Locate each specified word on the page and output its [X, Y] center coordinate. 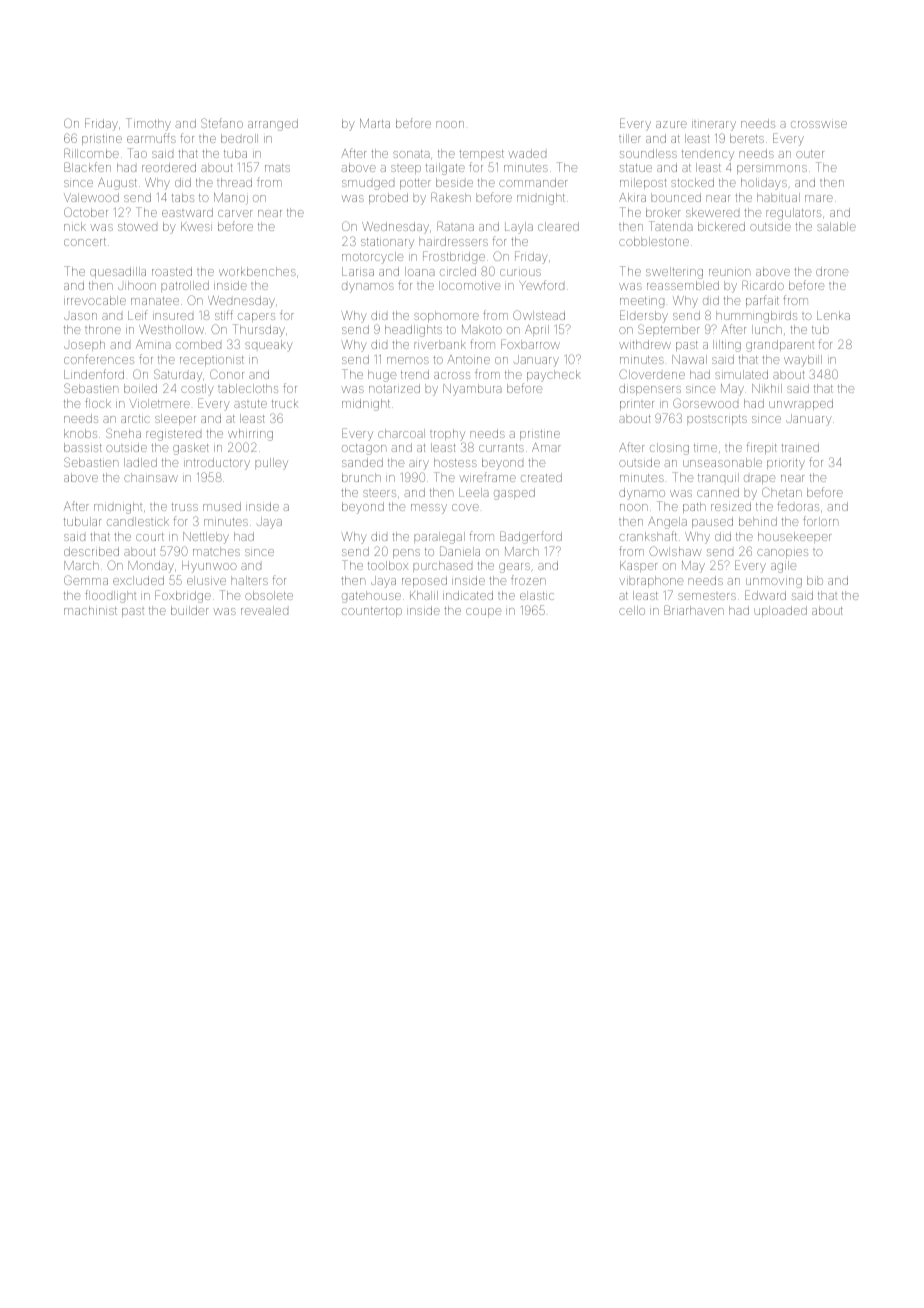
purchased [442, 566]
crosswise [819, 124]
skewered [712, 212]
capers [256, 317]
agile [783, 567]
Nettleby [206, 538]
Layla [519, 228]
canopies [782, 553]
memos [408, 360]
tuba [235, 153]
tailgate [445, 169]
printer [637, 405]
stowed [137, 227]
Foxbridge [183, 596]
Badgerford [531, 537]
